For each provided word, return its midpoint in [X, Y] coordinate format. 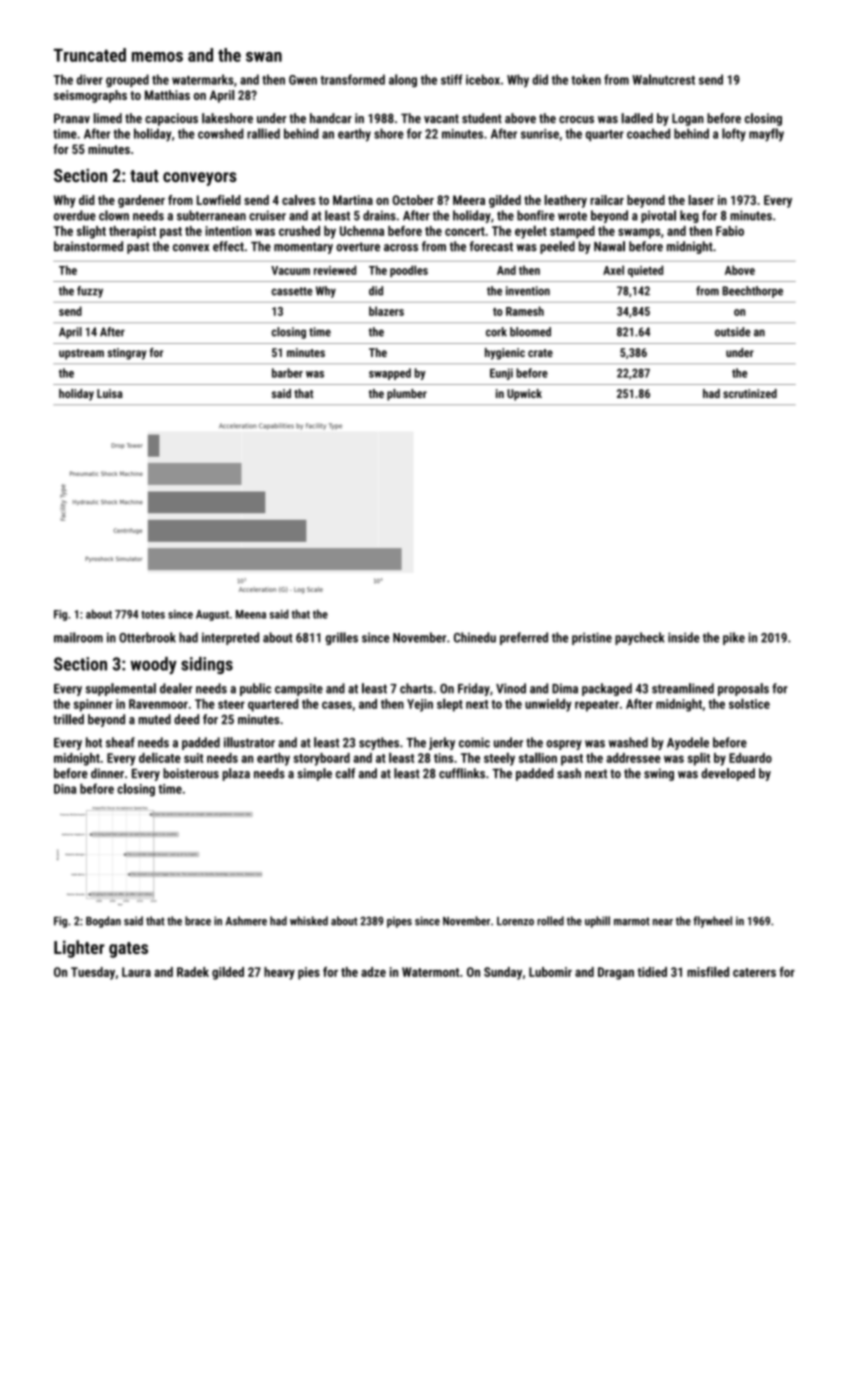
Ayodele [688, 743]
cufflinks [462, 773]
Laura [136, 972]
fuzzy [90, 292]
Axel [613, 270]
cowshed [221, 133]
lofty [734, 135]
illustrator [249, 742]
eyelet [531, 232]
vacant [441, 118]
